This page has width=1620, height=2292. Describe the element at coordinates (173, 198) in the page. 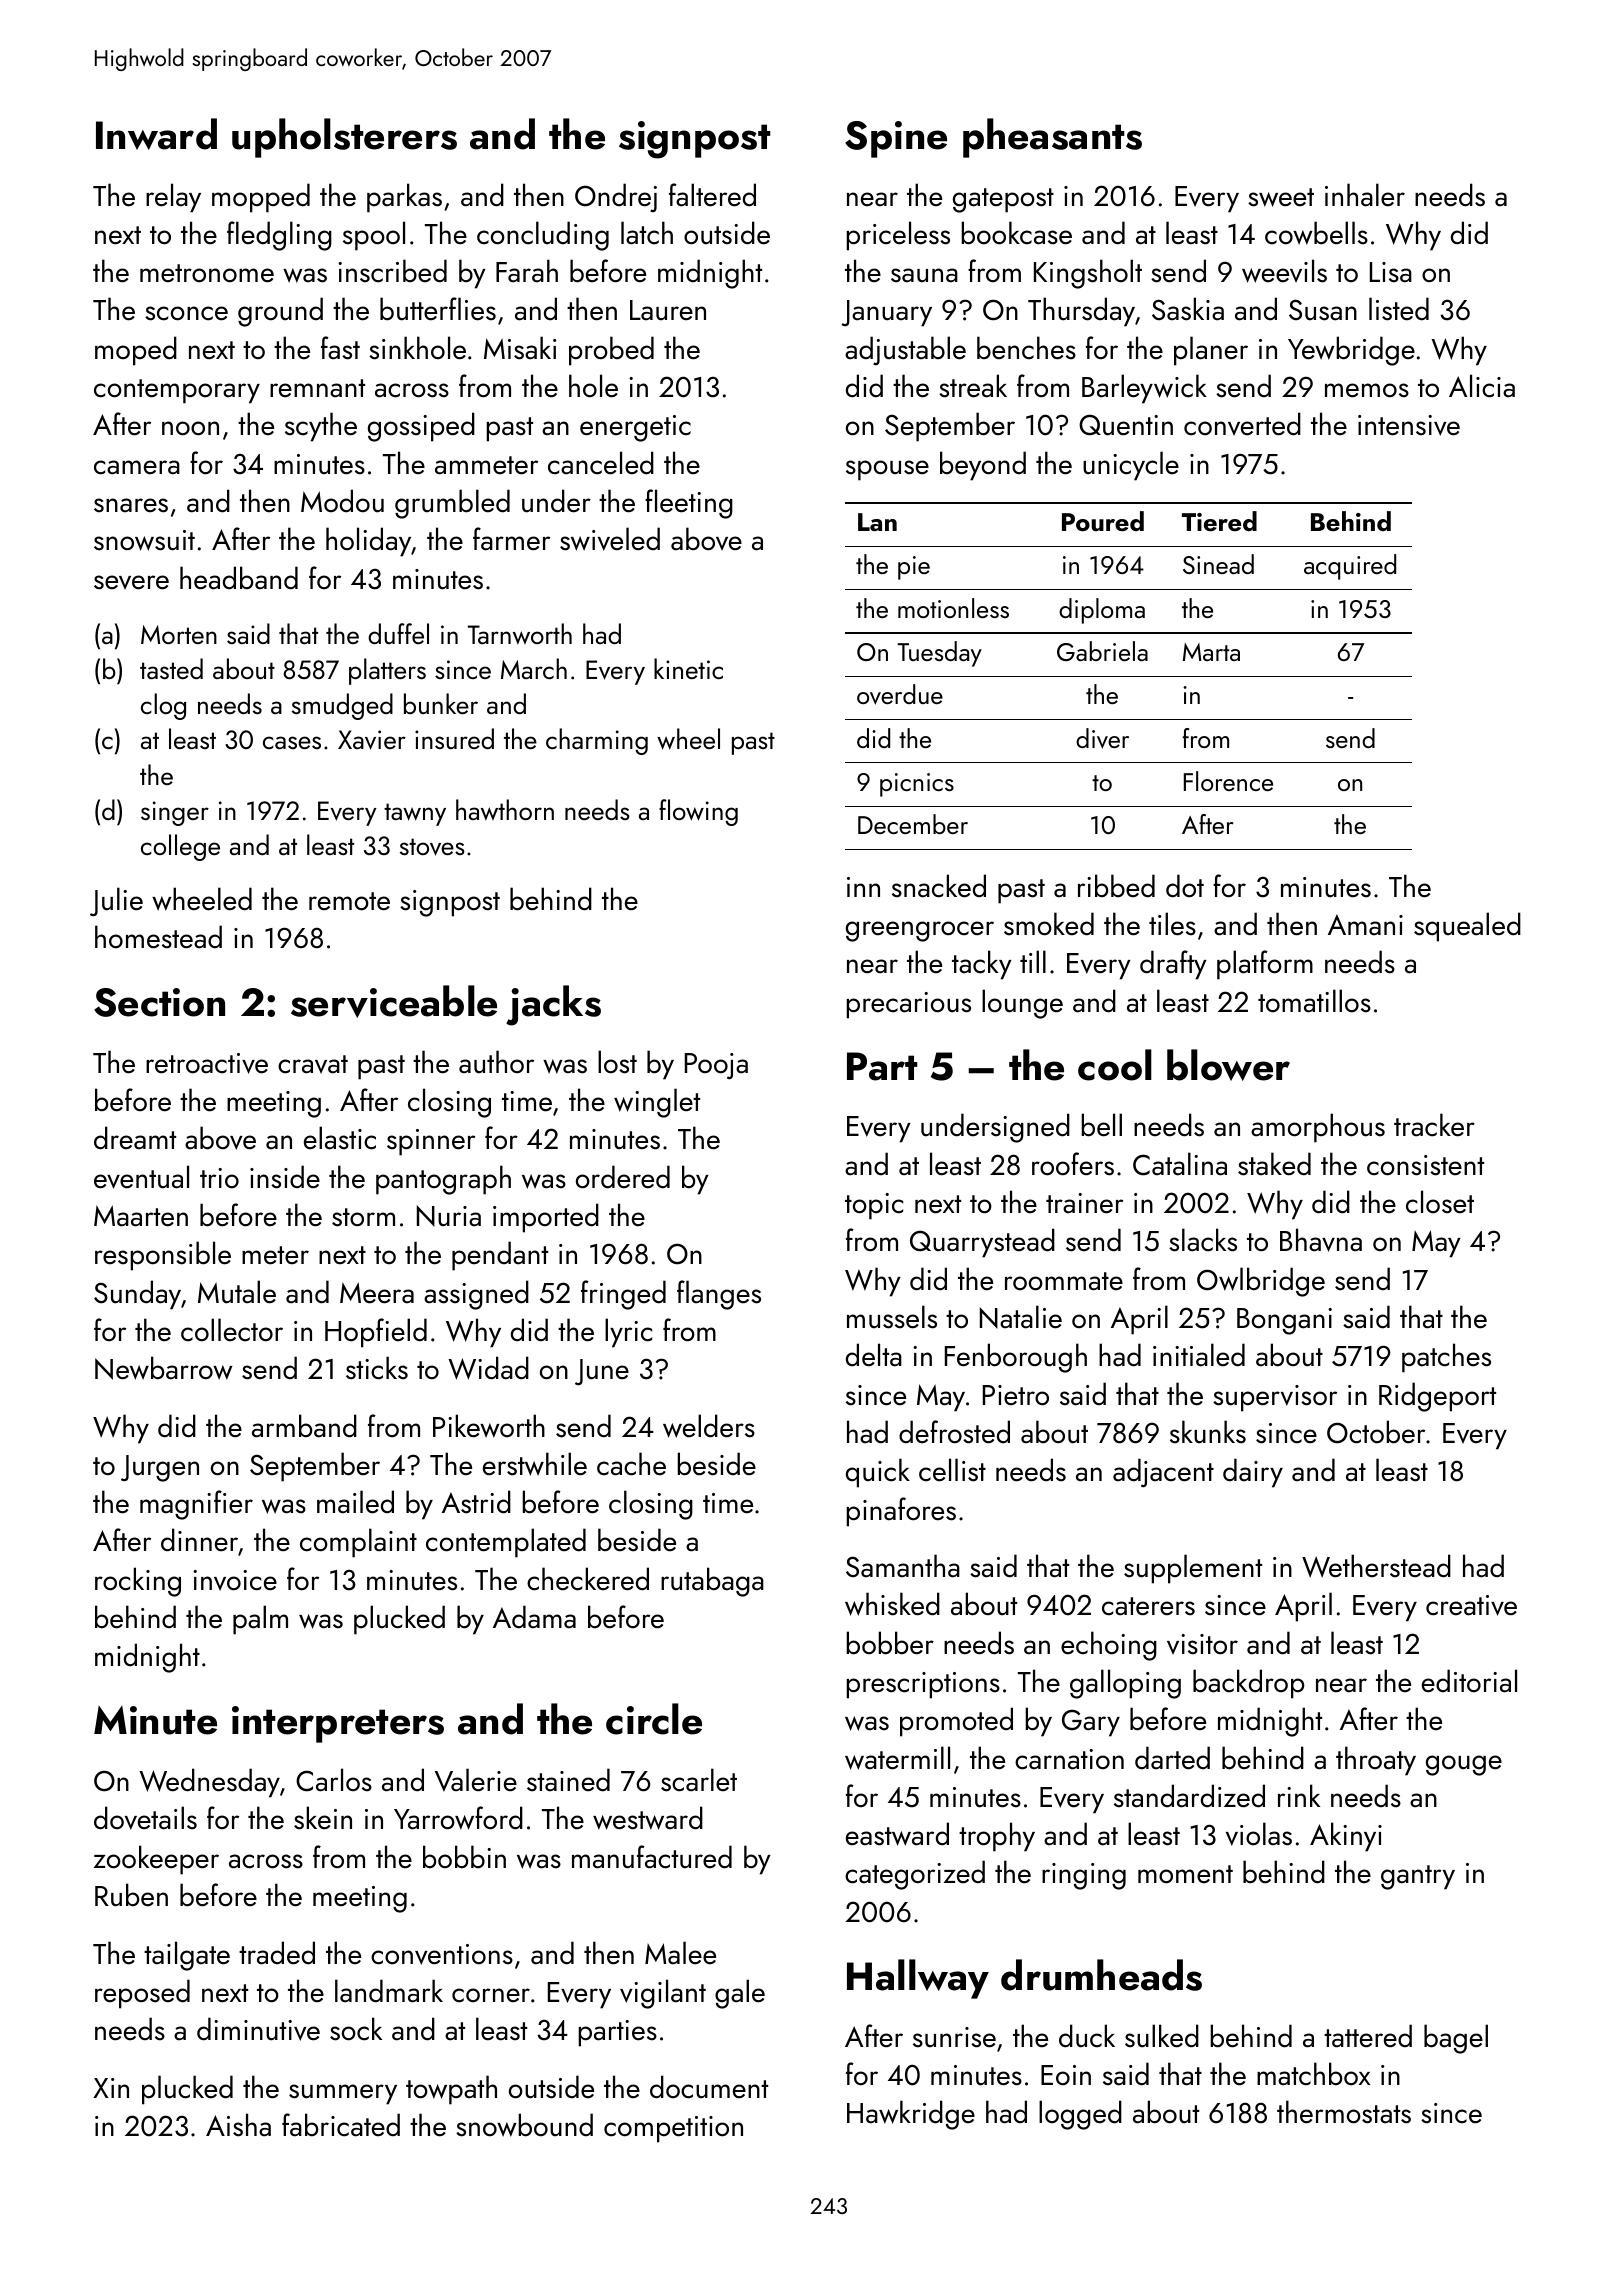

I see `relay` at that location.
